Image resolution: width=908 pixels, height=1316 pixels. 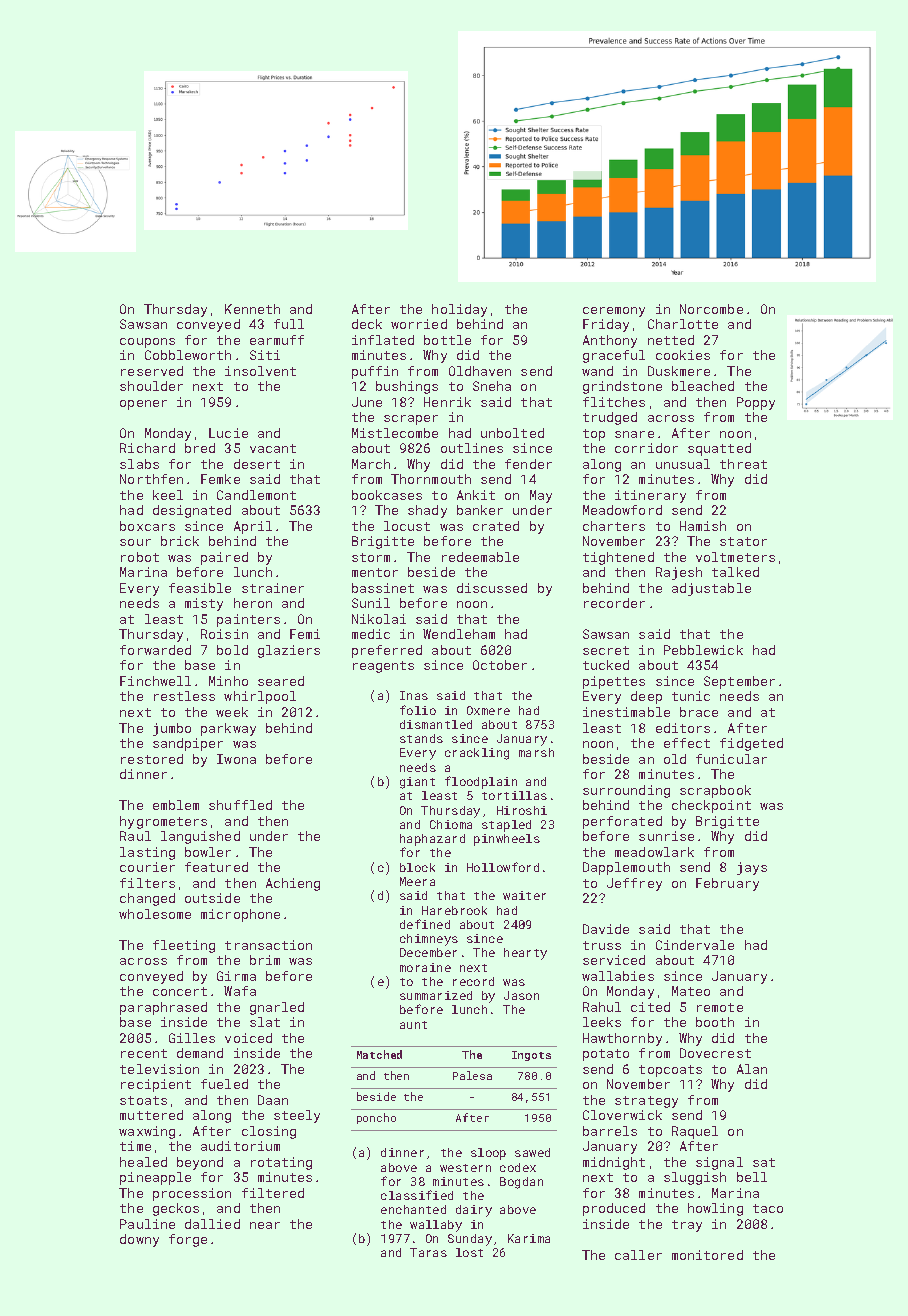 What do you see at coordinates (521, 995) in the screenshot?
I see `Jason` at bounding box center [521, 995].
